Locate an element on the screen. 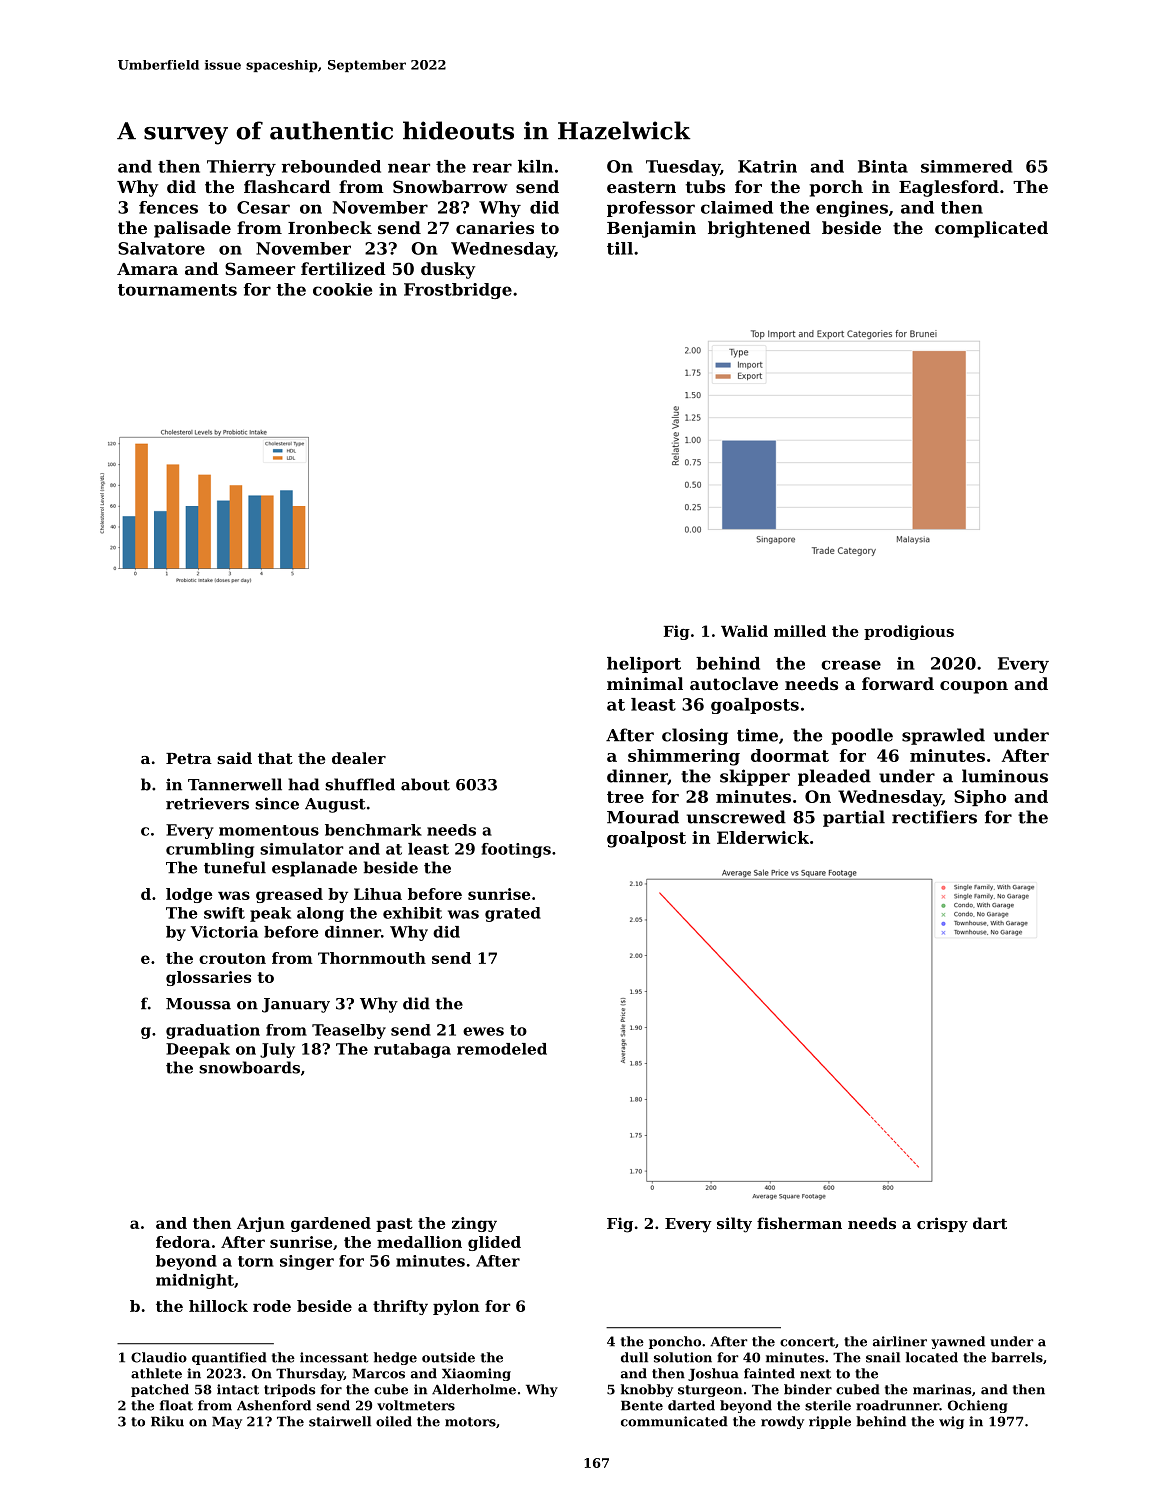  autoclave is located at coordinates (734, 683).
